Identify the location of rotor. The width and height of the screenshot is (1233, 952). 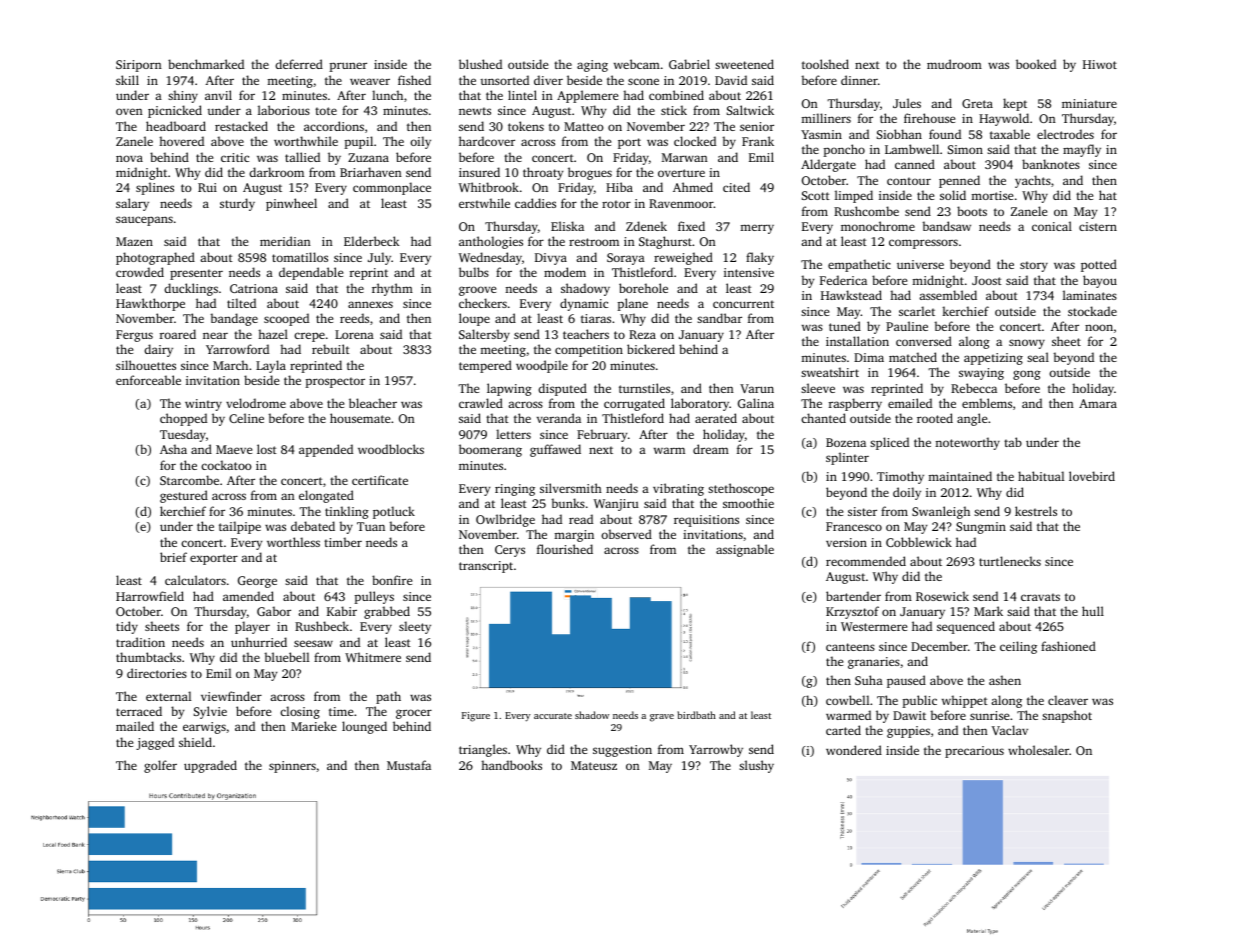
(616, 204).
